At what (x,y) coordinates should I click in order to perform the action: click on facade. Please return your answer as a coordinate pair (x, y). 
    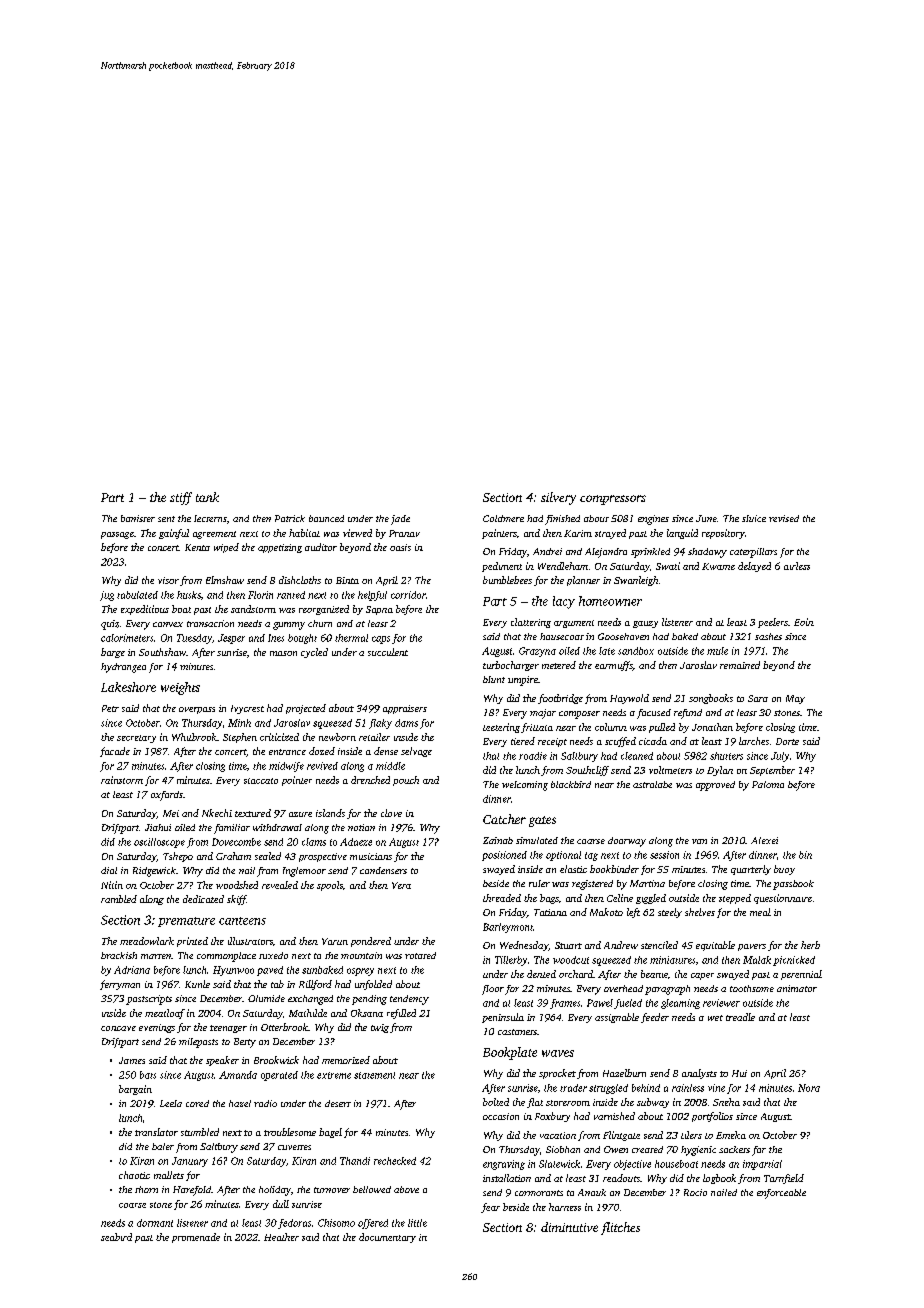
    Looking at the image, I should click on (115, 752).
